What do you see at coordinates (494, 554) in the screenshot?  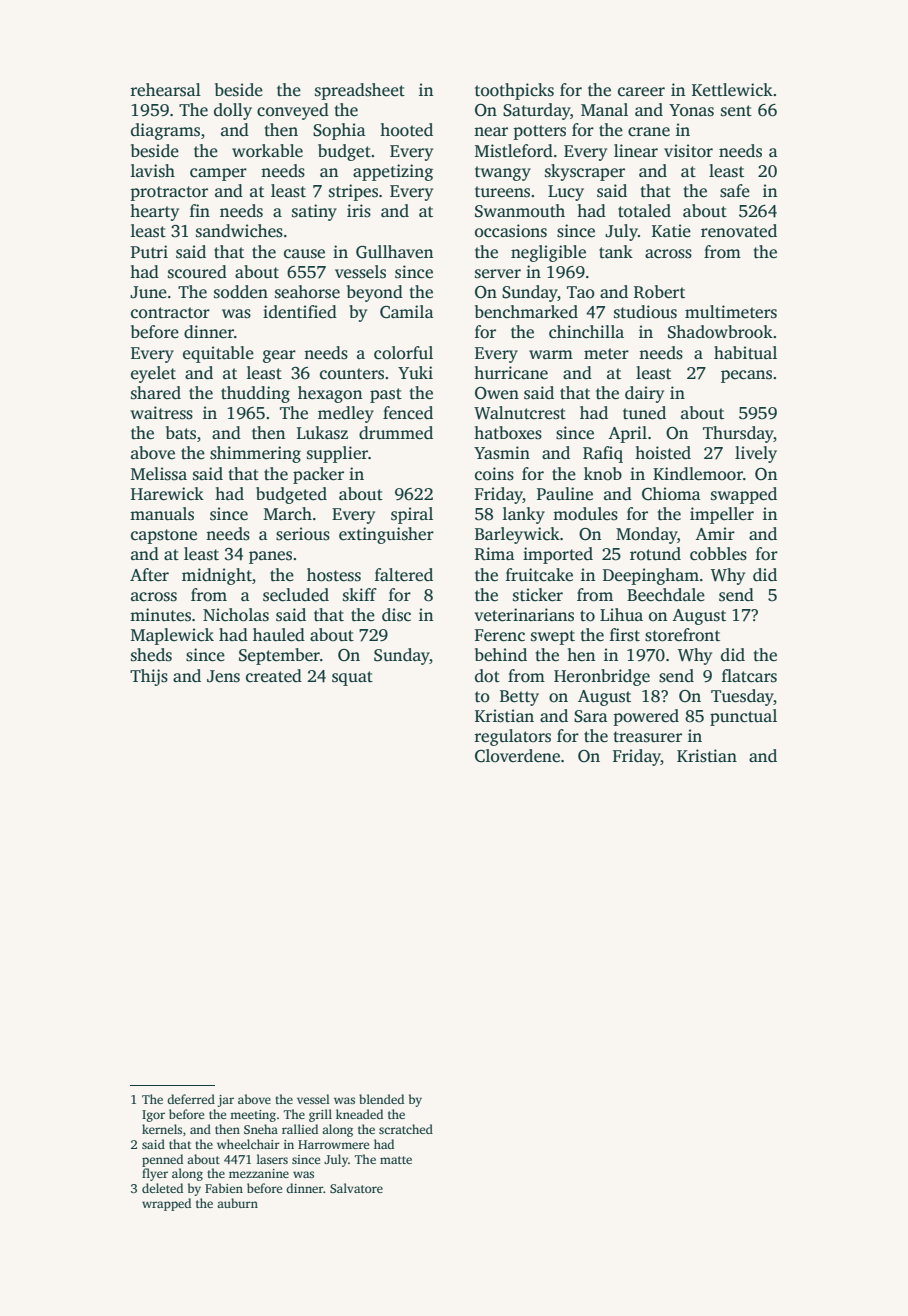 I see `Rima` at bounding box center [494, 554].
